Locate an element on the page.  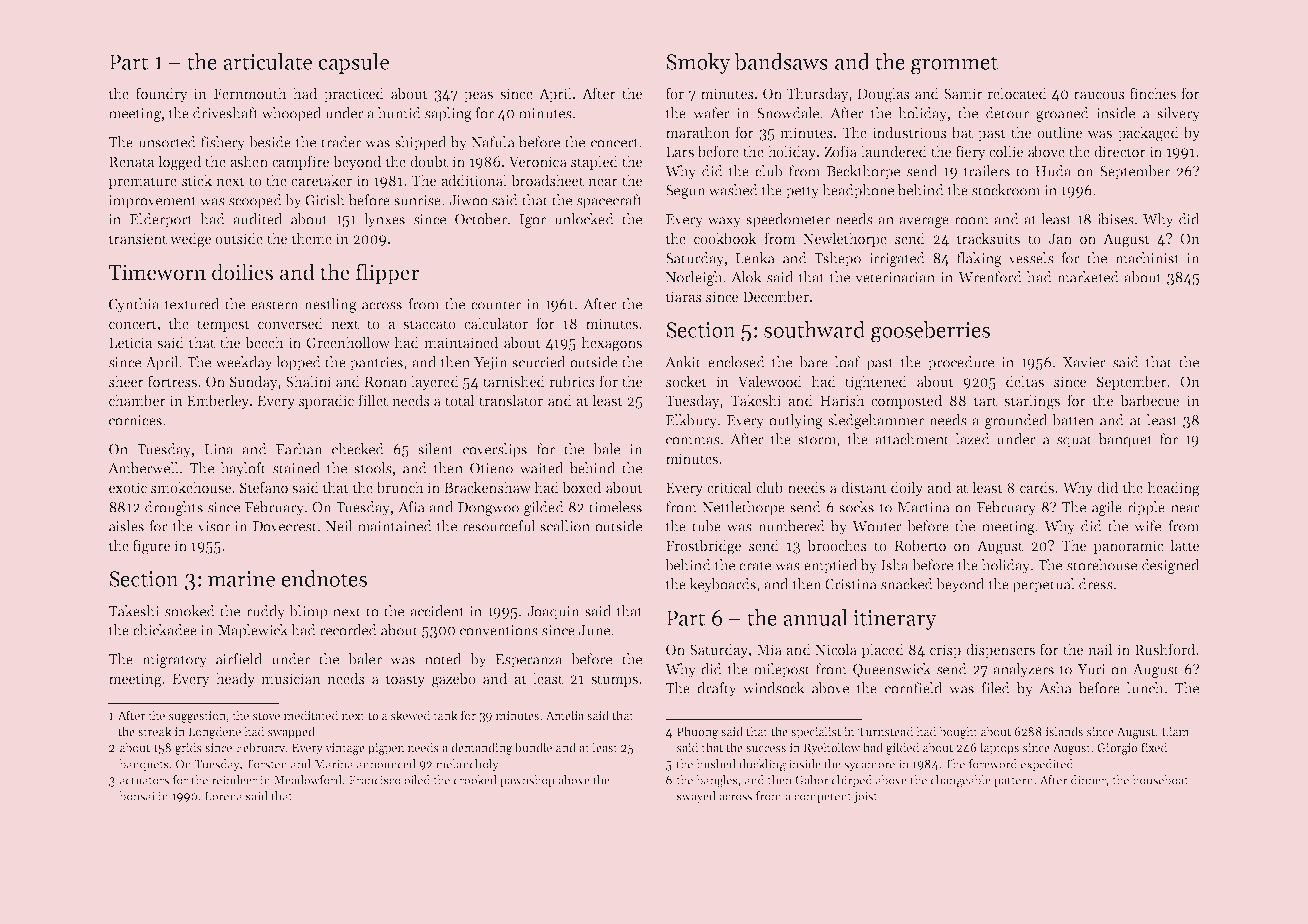
ibises is located at coordinates (1116, 219).
